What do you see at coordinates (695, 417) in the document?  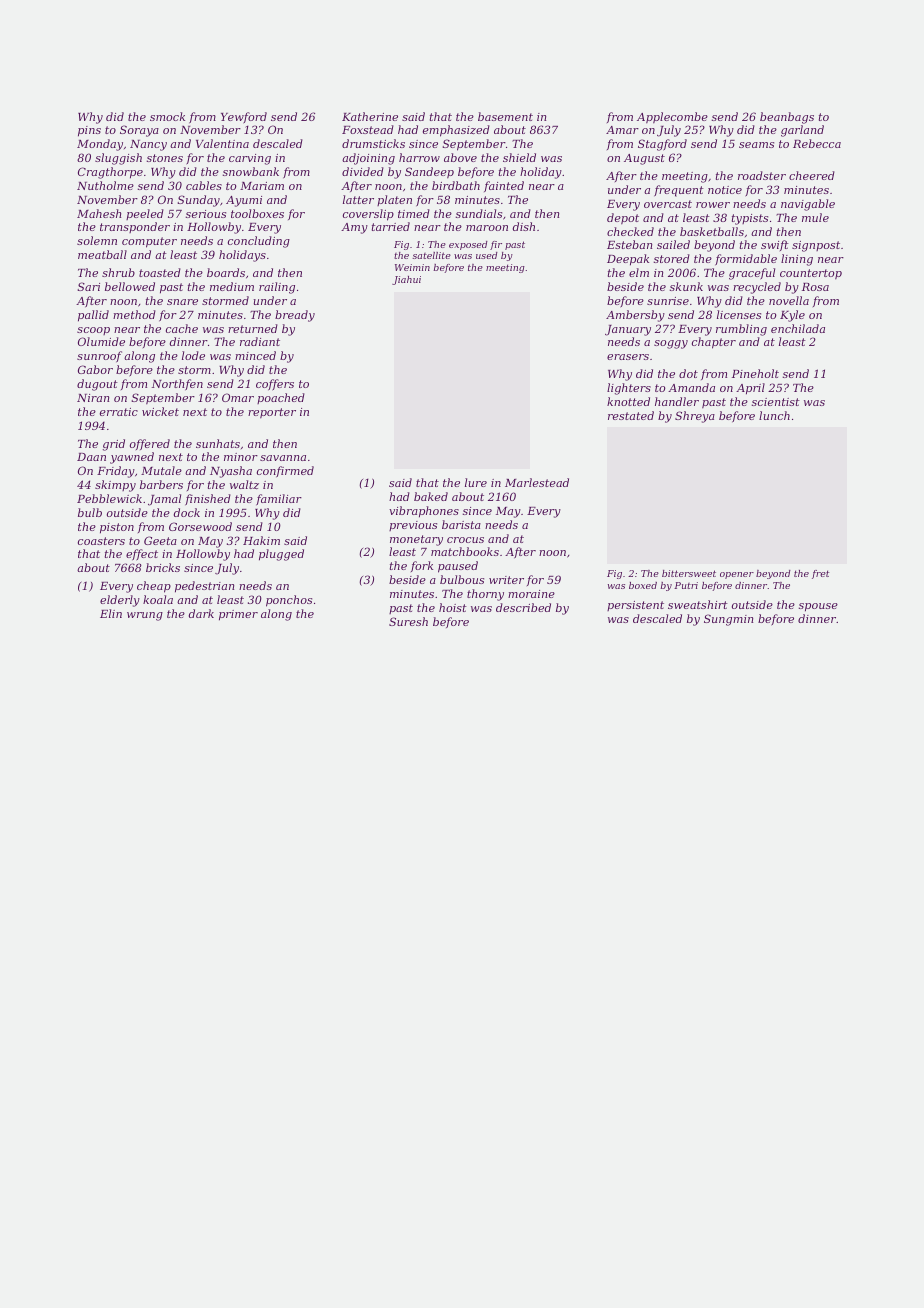 I see `Shreya` at bounding box center [695, 417].
